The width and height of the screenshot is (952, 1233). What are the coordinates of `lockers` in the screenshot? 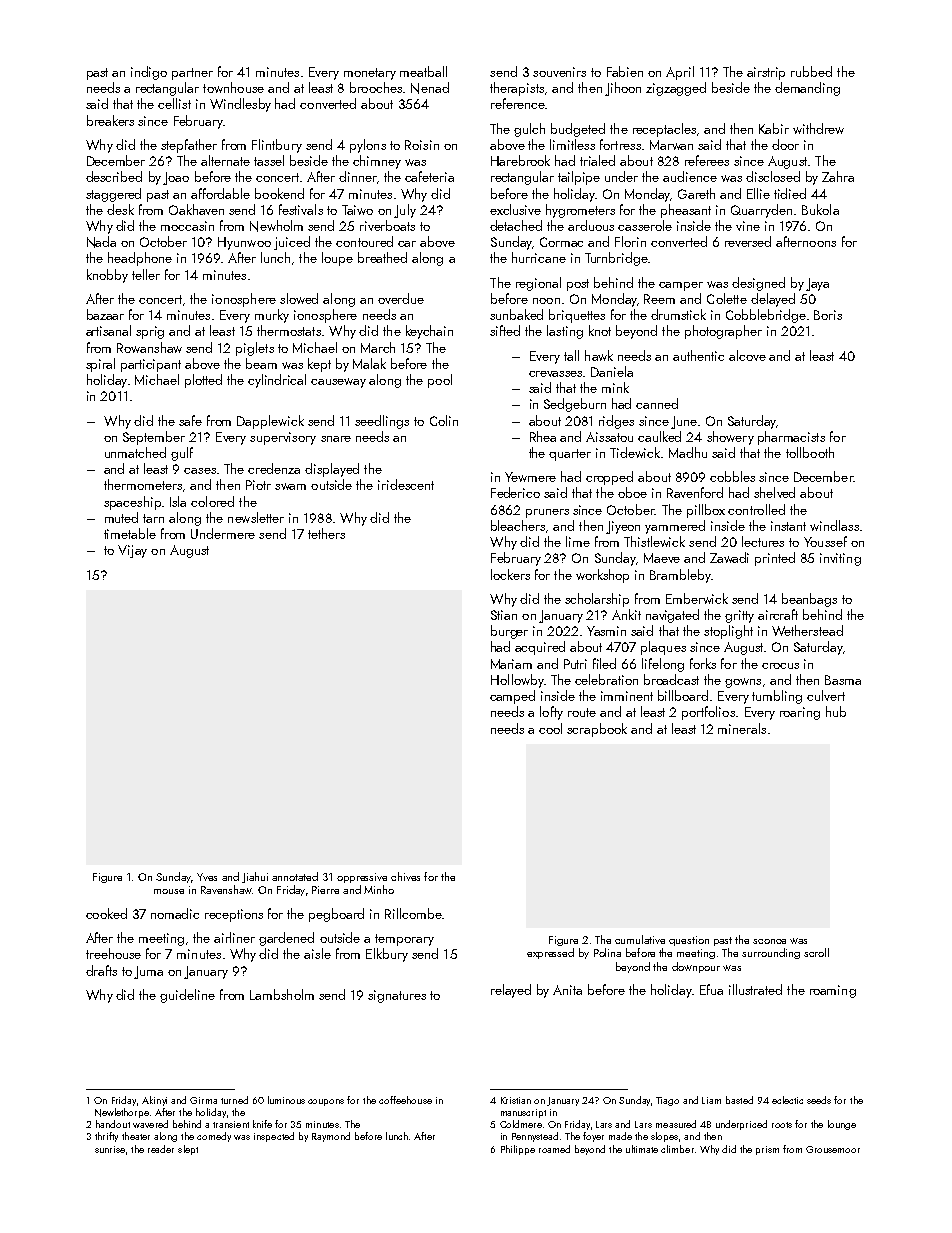 It's located at (510, 574).
